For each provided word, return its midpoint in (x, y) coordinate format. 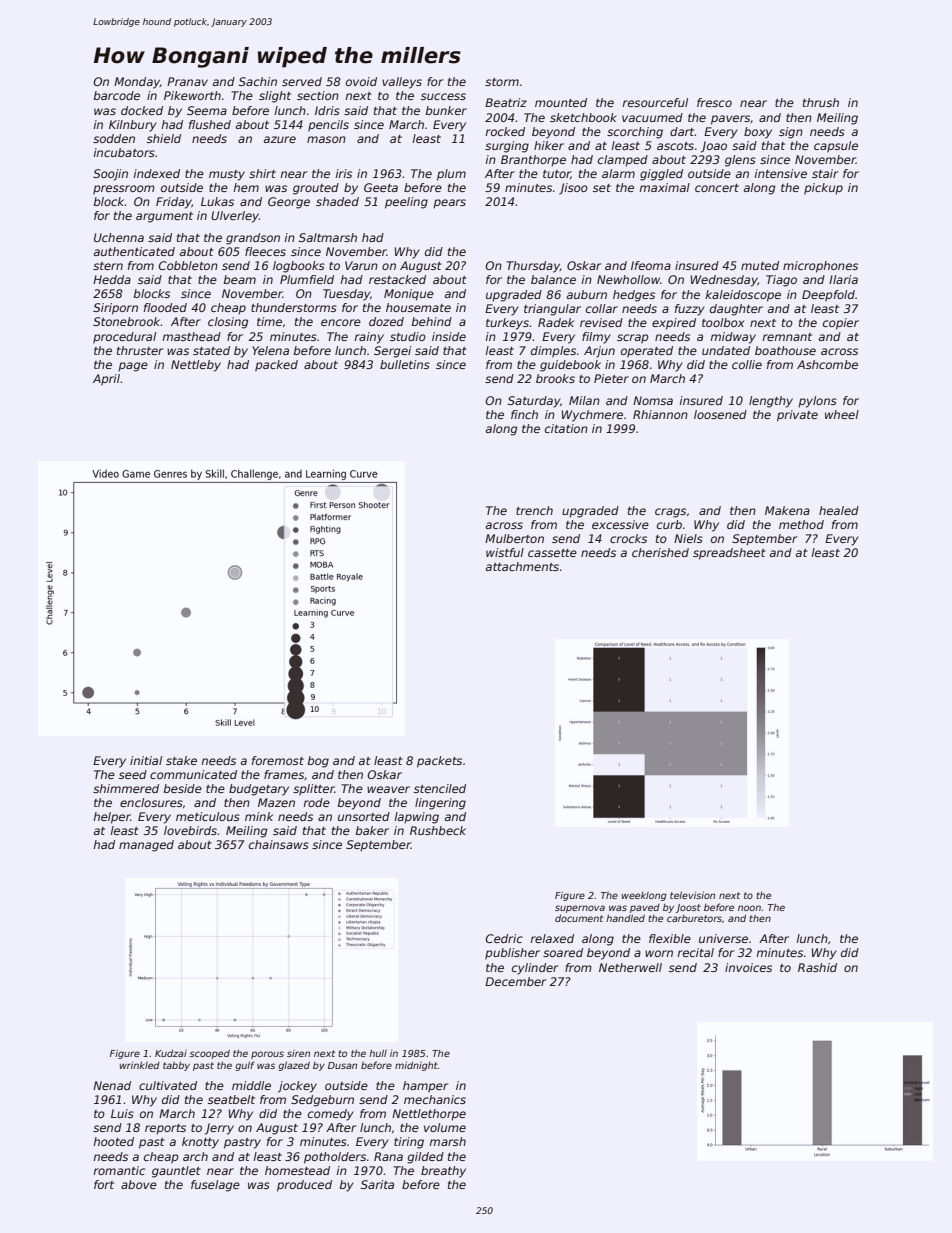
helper (112, 818)
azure (280, 139)
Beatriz (506, 102)
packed (276, 366)
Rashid (817, 967)
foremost (278, 760)
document (579, 918)
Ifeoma (651, 265)
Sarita (377, 1184)
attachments (522, 566)
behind (432, 321)
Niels (688, 538)
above (139, 1184)
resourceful (655, 102)
